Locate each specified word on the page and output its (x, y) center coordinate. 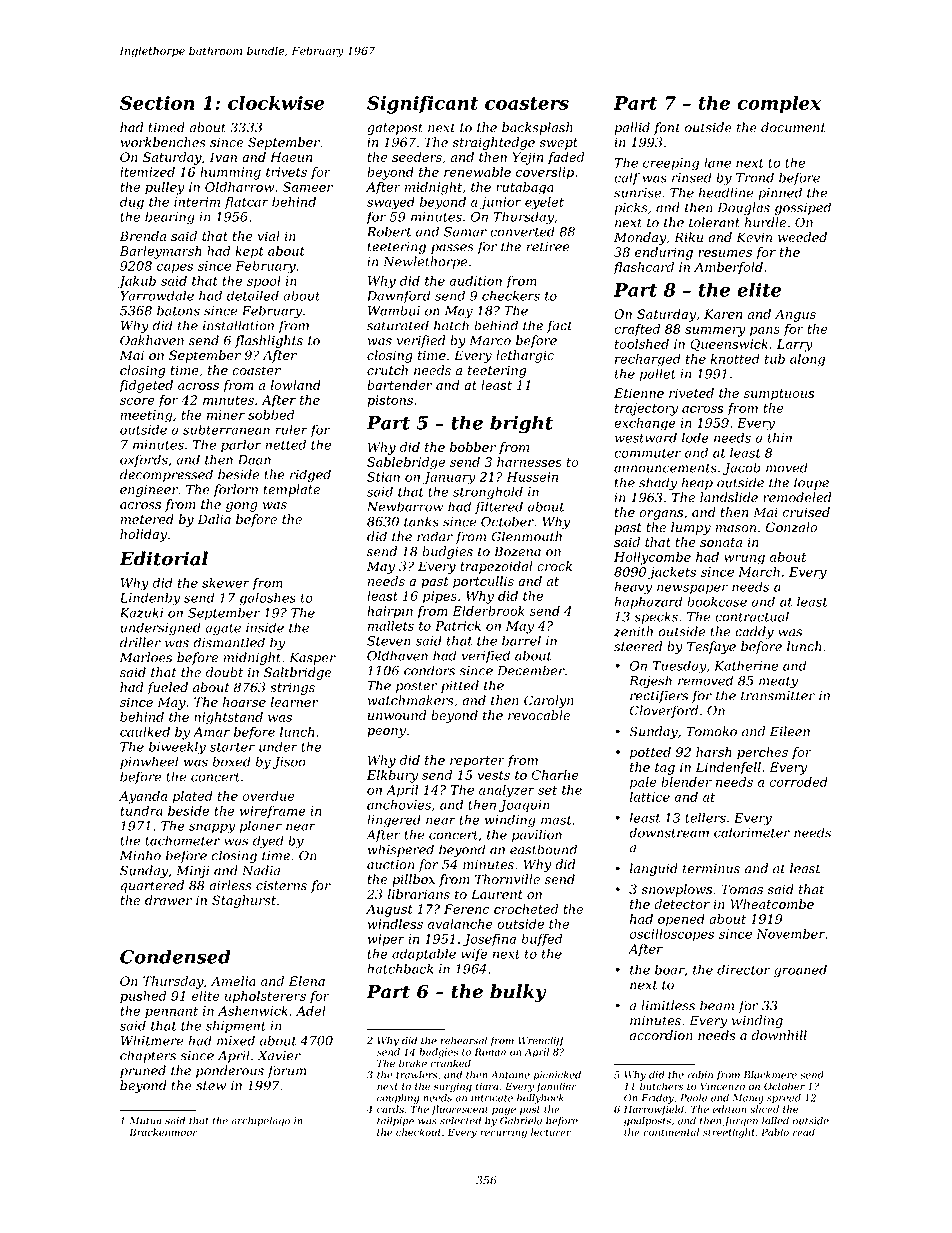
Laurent (497, 894)
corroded (798, 782)
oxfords (144, 460)
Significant (422, 105)
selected (460, 1121)
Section (157, 103)
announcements (665, 468)
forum (286, 1071)
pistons (390, 401)
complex (779, 105)
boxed (232, 761)
